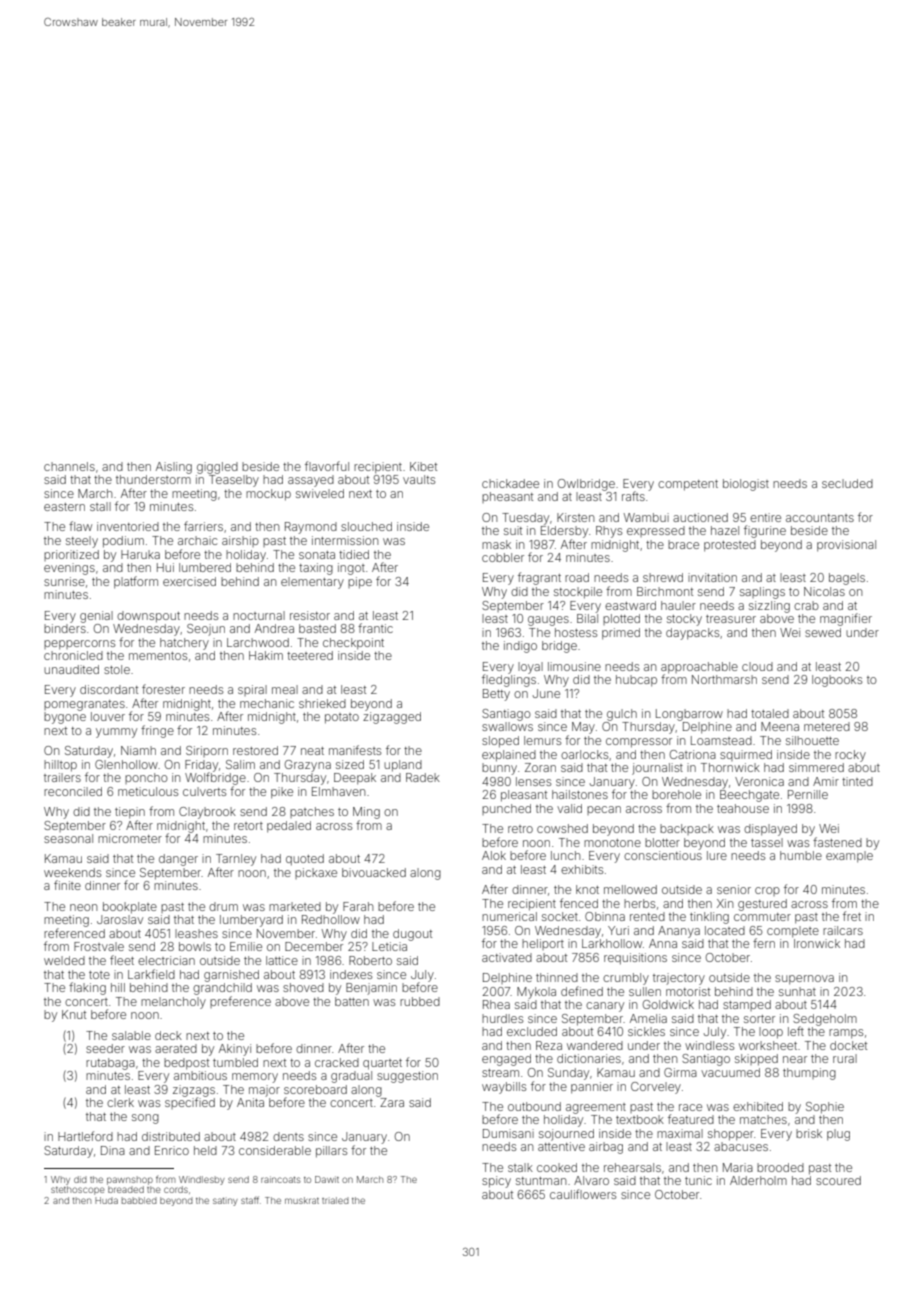 The height and width of the image is (1308, 924). Describe the element at coordinates (510, 483) in the image. I see `chickadee` at that location.
